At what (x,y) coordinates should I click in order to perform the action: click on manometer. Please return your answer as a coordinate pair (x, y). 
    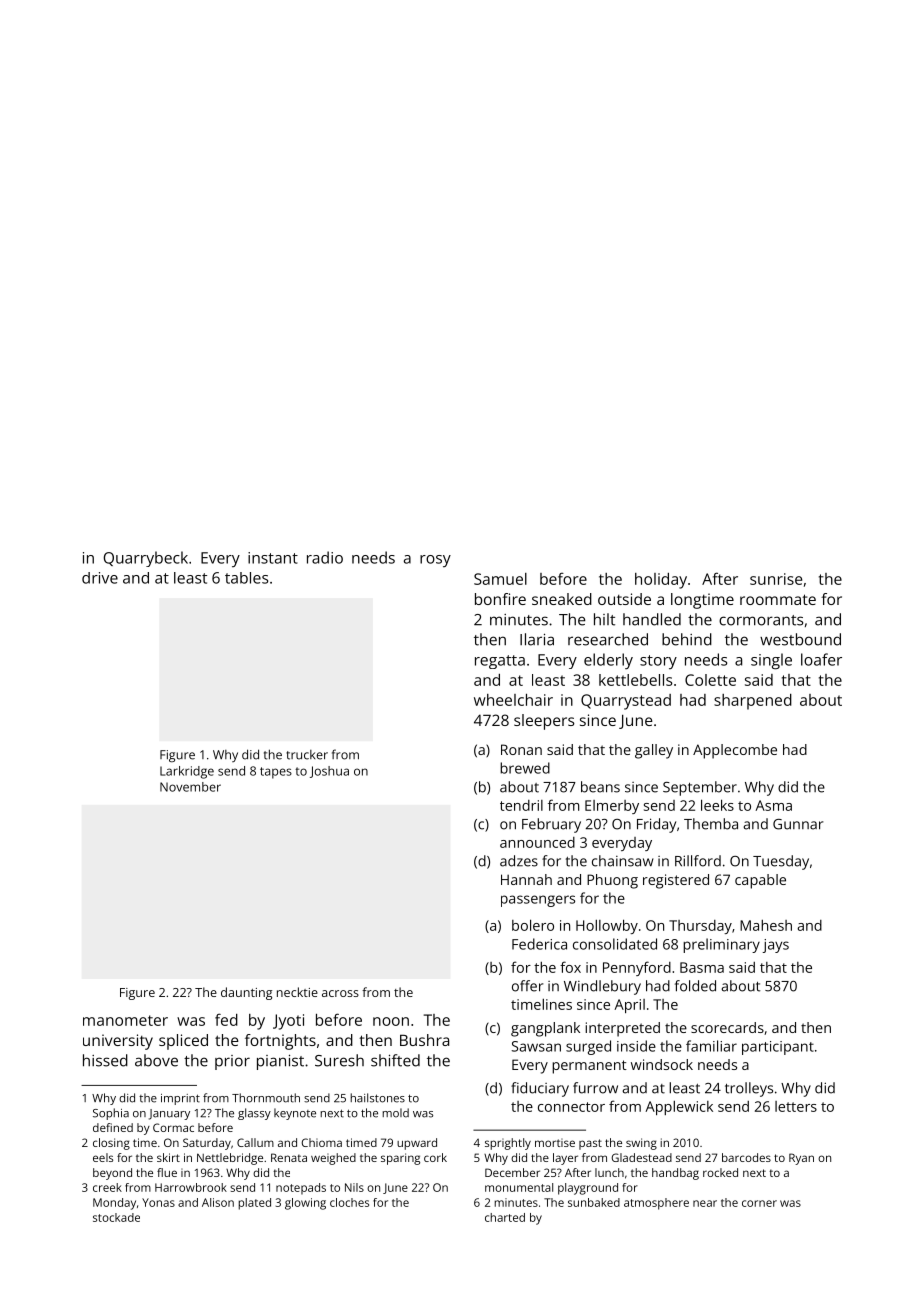
    Looking at the image, I should click on (125, 1020).
